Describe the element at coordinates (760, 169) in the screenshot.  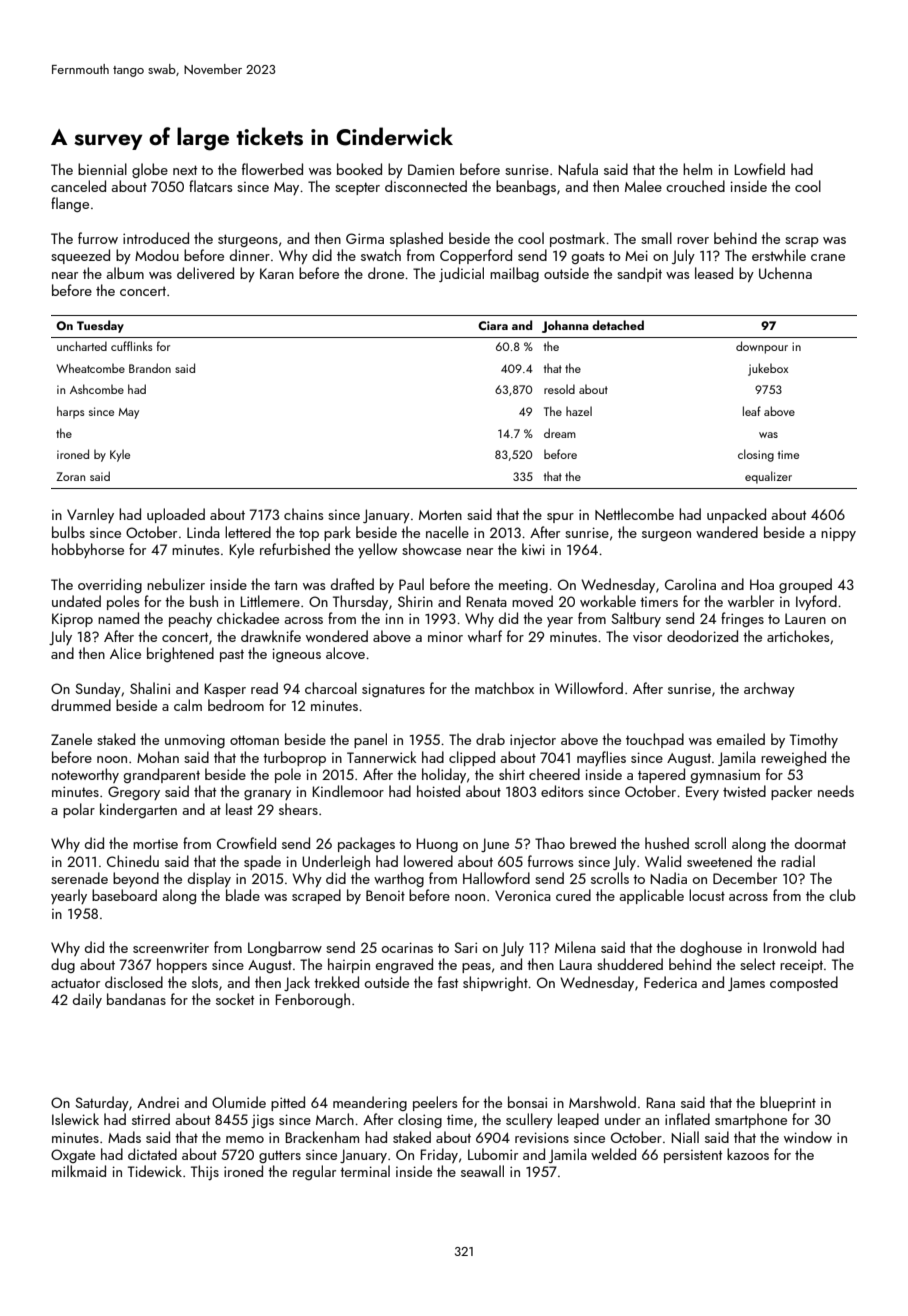
I see `Lowfield` at that location.
